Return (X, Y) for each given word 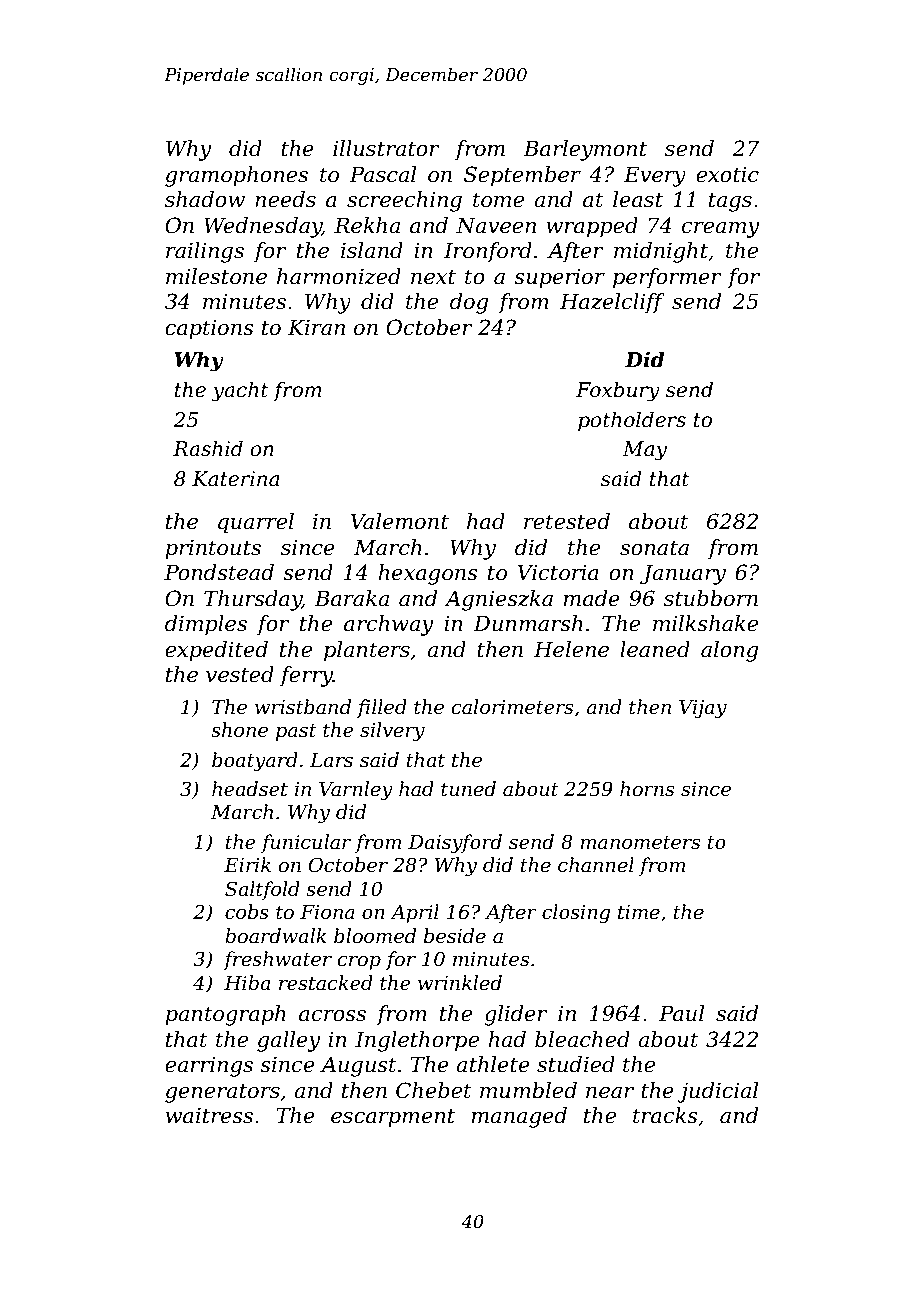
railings (205, 252)
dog (469, 303)
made (592, 598)
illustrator (386, 148)
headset (250, 789)
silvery (392, 732)
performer (667, 278)
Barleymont (585, 150)
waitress (209, 1115)
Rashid (208, 448)
